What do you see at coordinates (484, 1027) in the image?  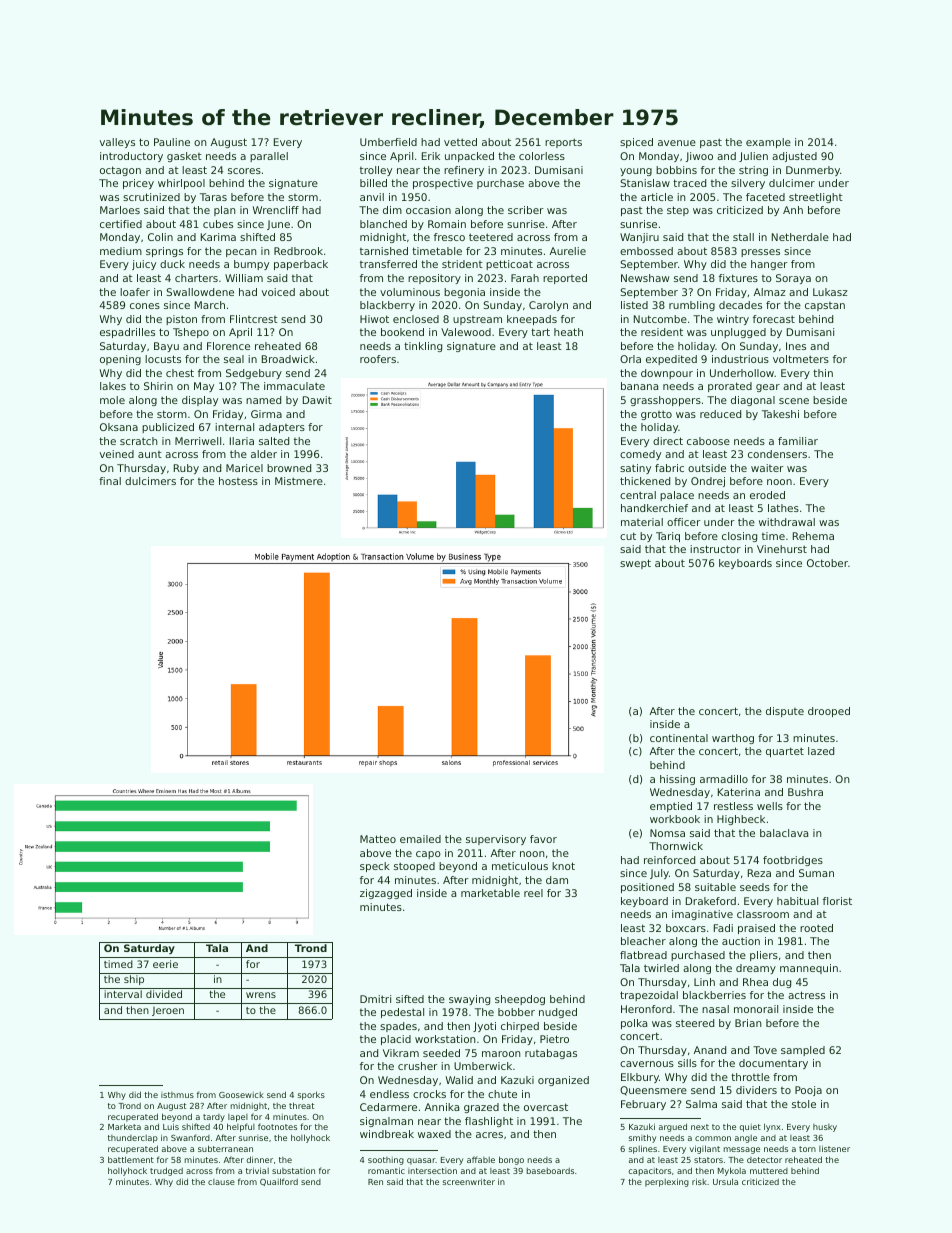 I see `Jyoti` at bounding box center [484, 1027].
